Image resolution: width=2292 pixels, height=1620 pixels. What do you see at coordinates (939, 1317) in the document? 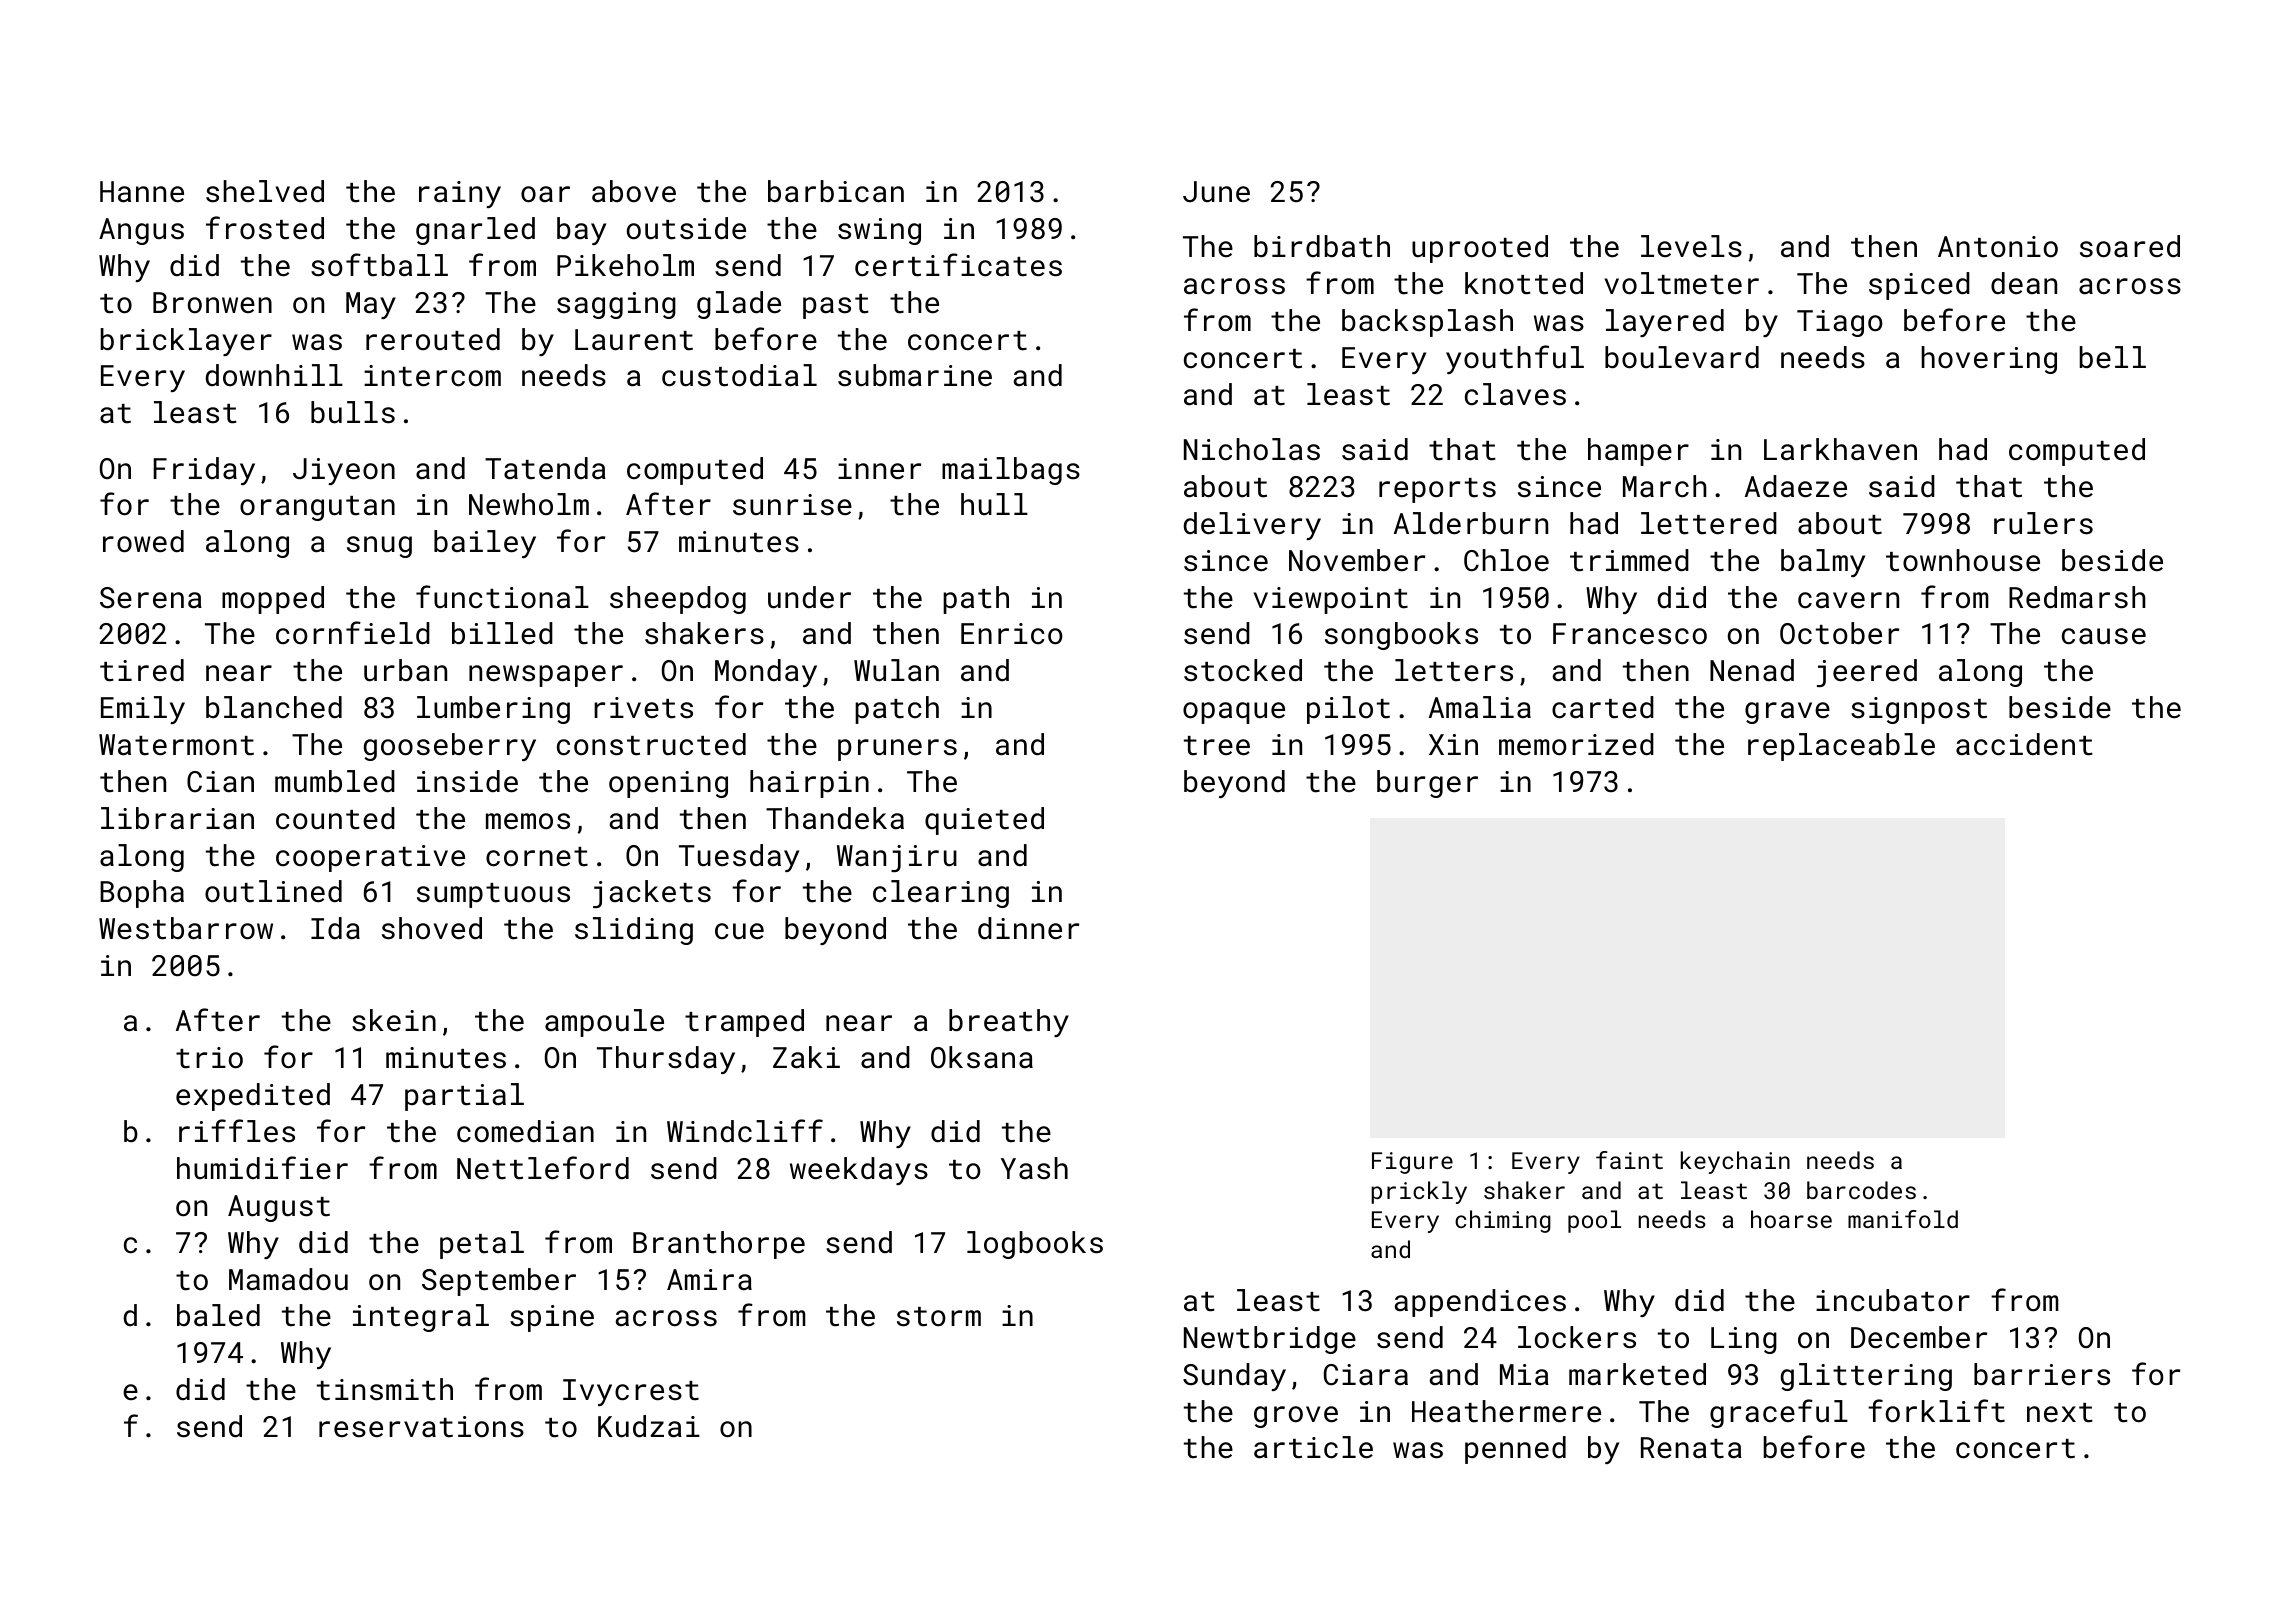
I see `storm` at bounding box center [939, 1317].
